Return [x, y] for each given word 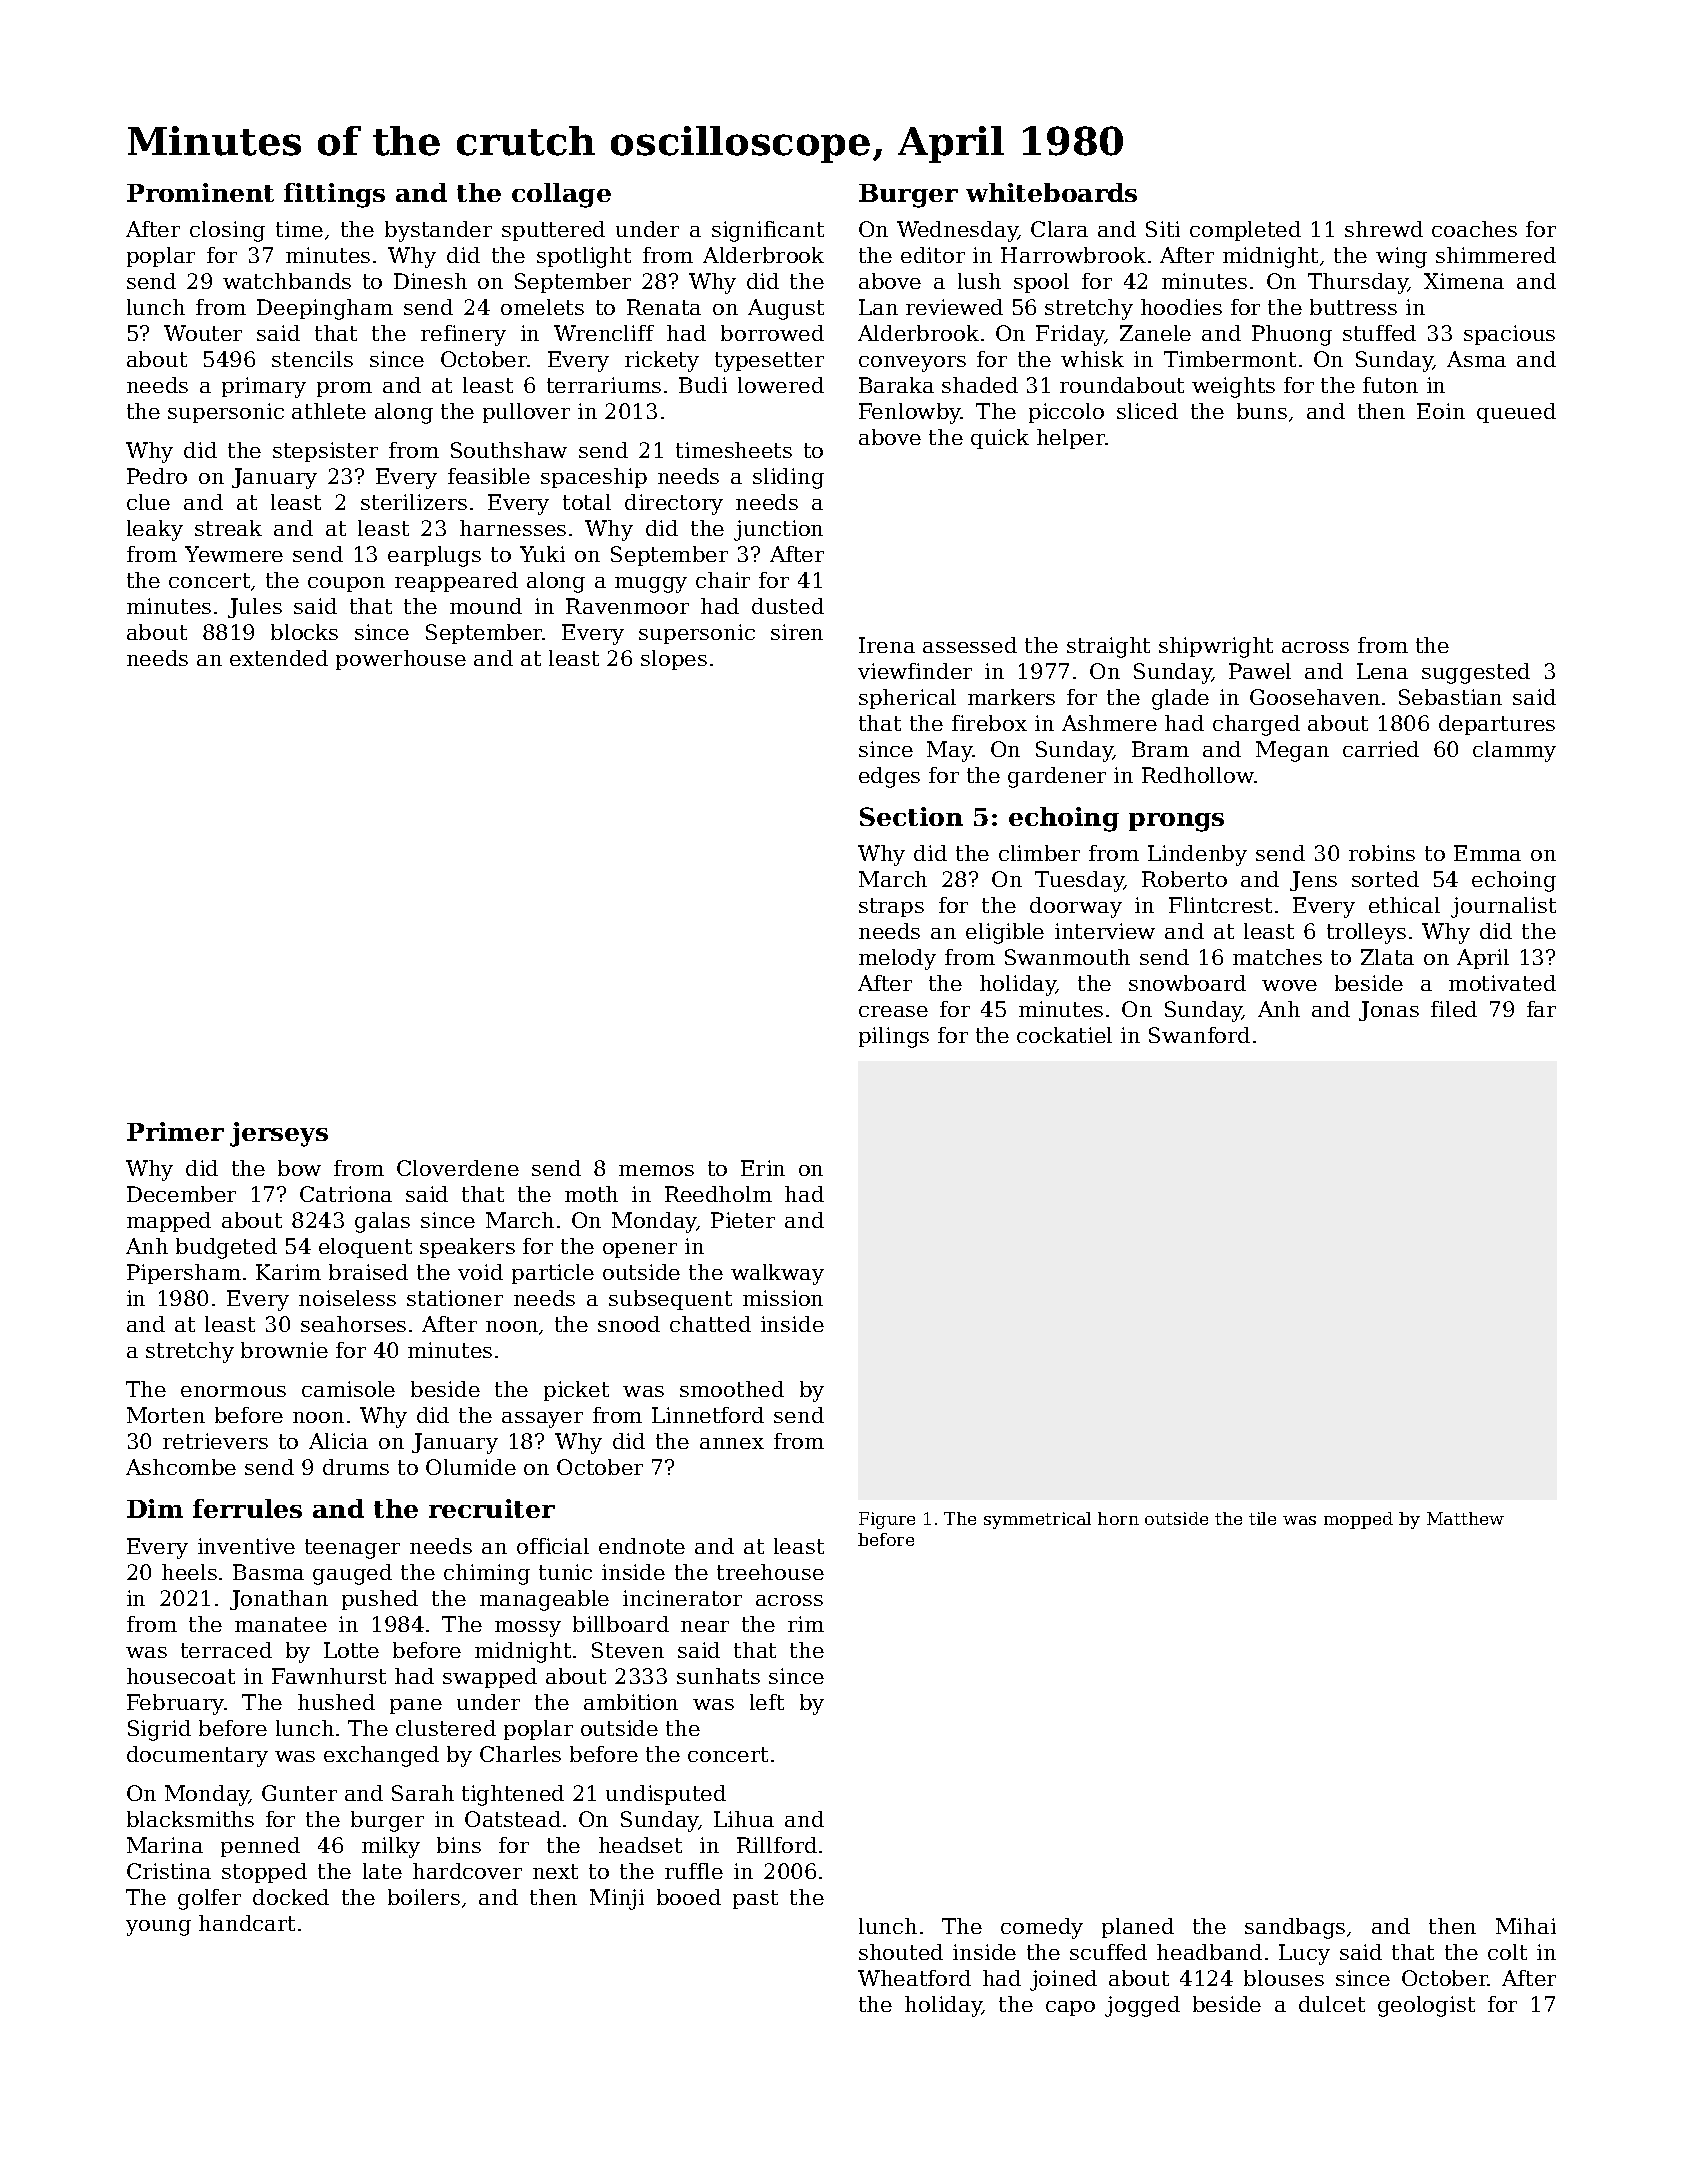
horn [1118, 1518]
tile [1262, 1518]
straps [891, 907]
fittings [334, 195]
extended [279, 658]
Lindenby [1197, 855]
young [158, 1928]
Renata [664, 307]
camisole [348, 1389]
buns [1262, 411]
